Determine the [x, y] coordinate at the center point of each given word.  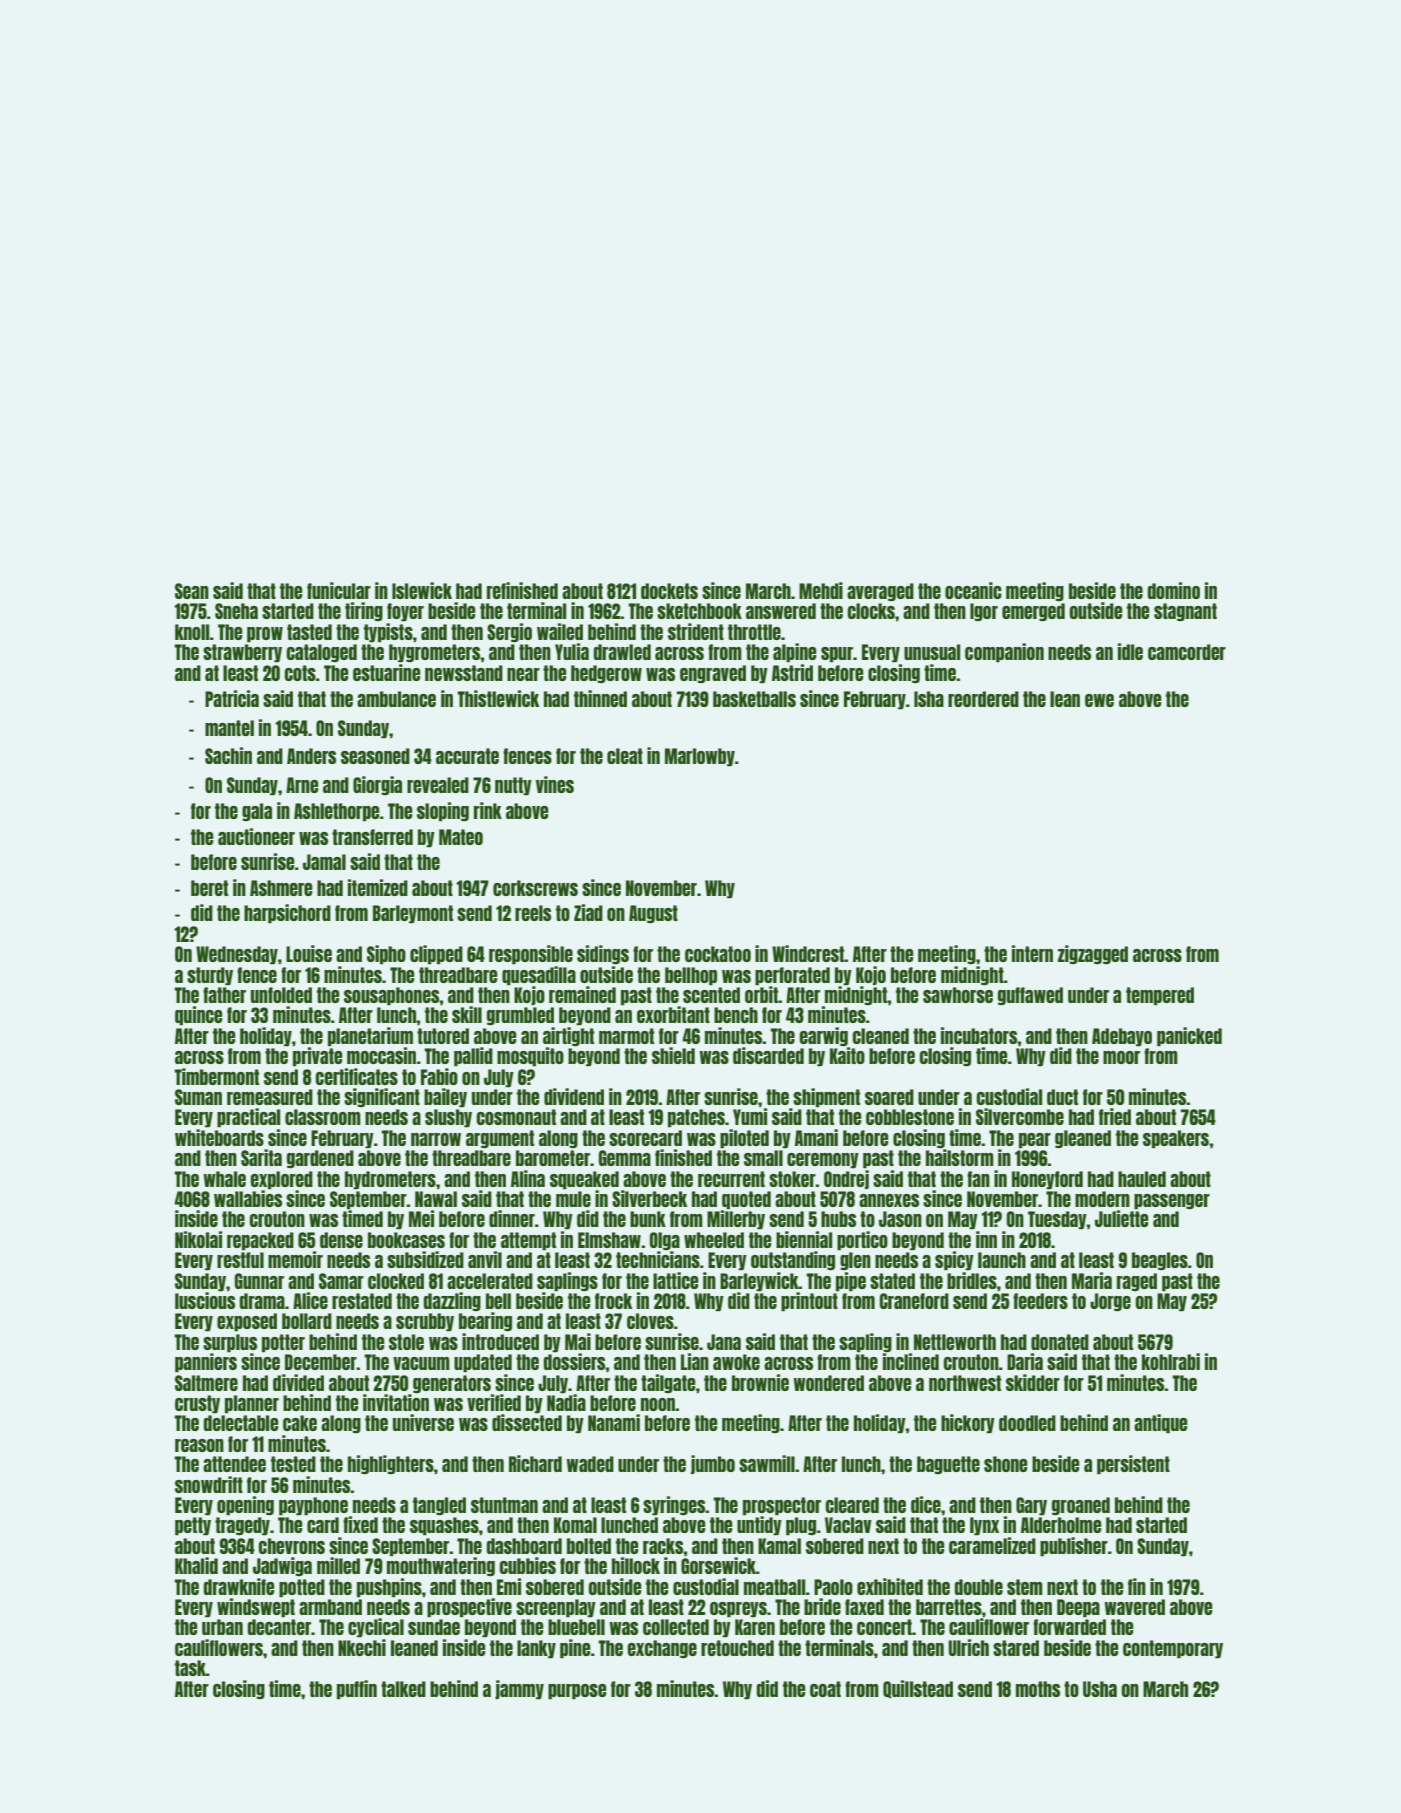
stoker [792, 1179]
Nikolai [198, 1239]
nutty [513, 786]
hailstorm [960, 1157]
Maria [1092, 1280]
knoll [192, 632]
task [190, 1668]
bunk [648, 1219]
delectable [241, 1423]
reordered [983, 699]
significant [382, 1097]
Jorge [1110, 1302]
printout [809, 1302]
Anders [311, 756]
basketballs [754, 699]
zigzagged [1093, 954]
